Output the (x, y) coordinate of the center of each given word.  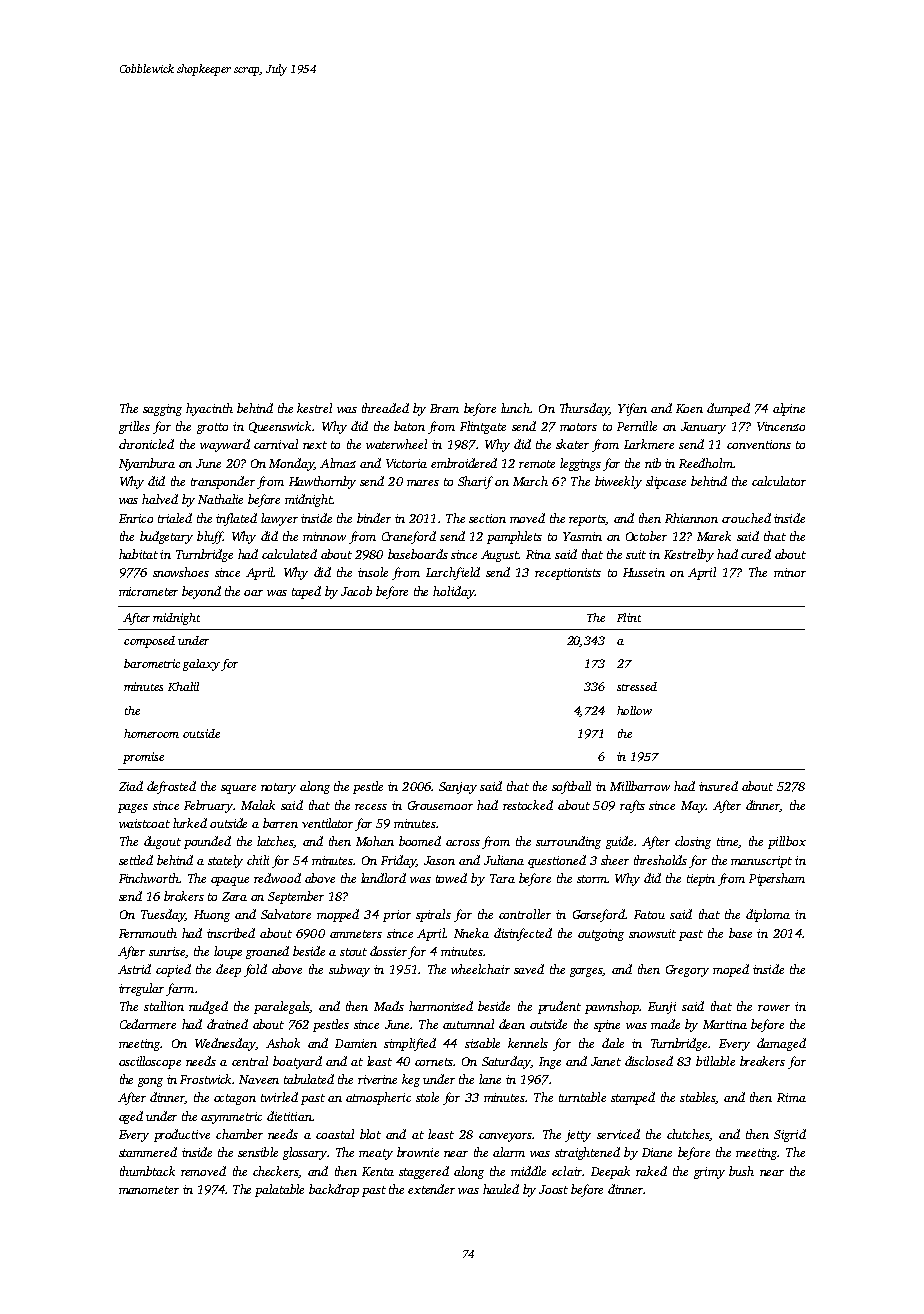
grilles (134, 427)
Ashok (283, 1043)
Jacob (356, 591)
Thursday (584, 409)
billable (715, 1061)
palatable (279, 1190)
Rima (791, 1097)
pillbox (787, 842)
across (463, 843)
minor (790, 572)
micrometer (148, 591)
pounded (207, 842)
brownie (418, 1152)
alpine (789, 409)
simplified (410, 1044)
